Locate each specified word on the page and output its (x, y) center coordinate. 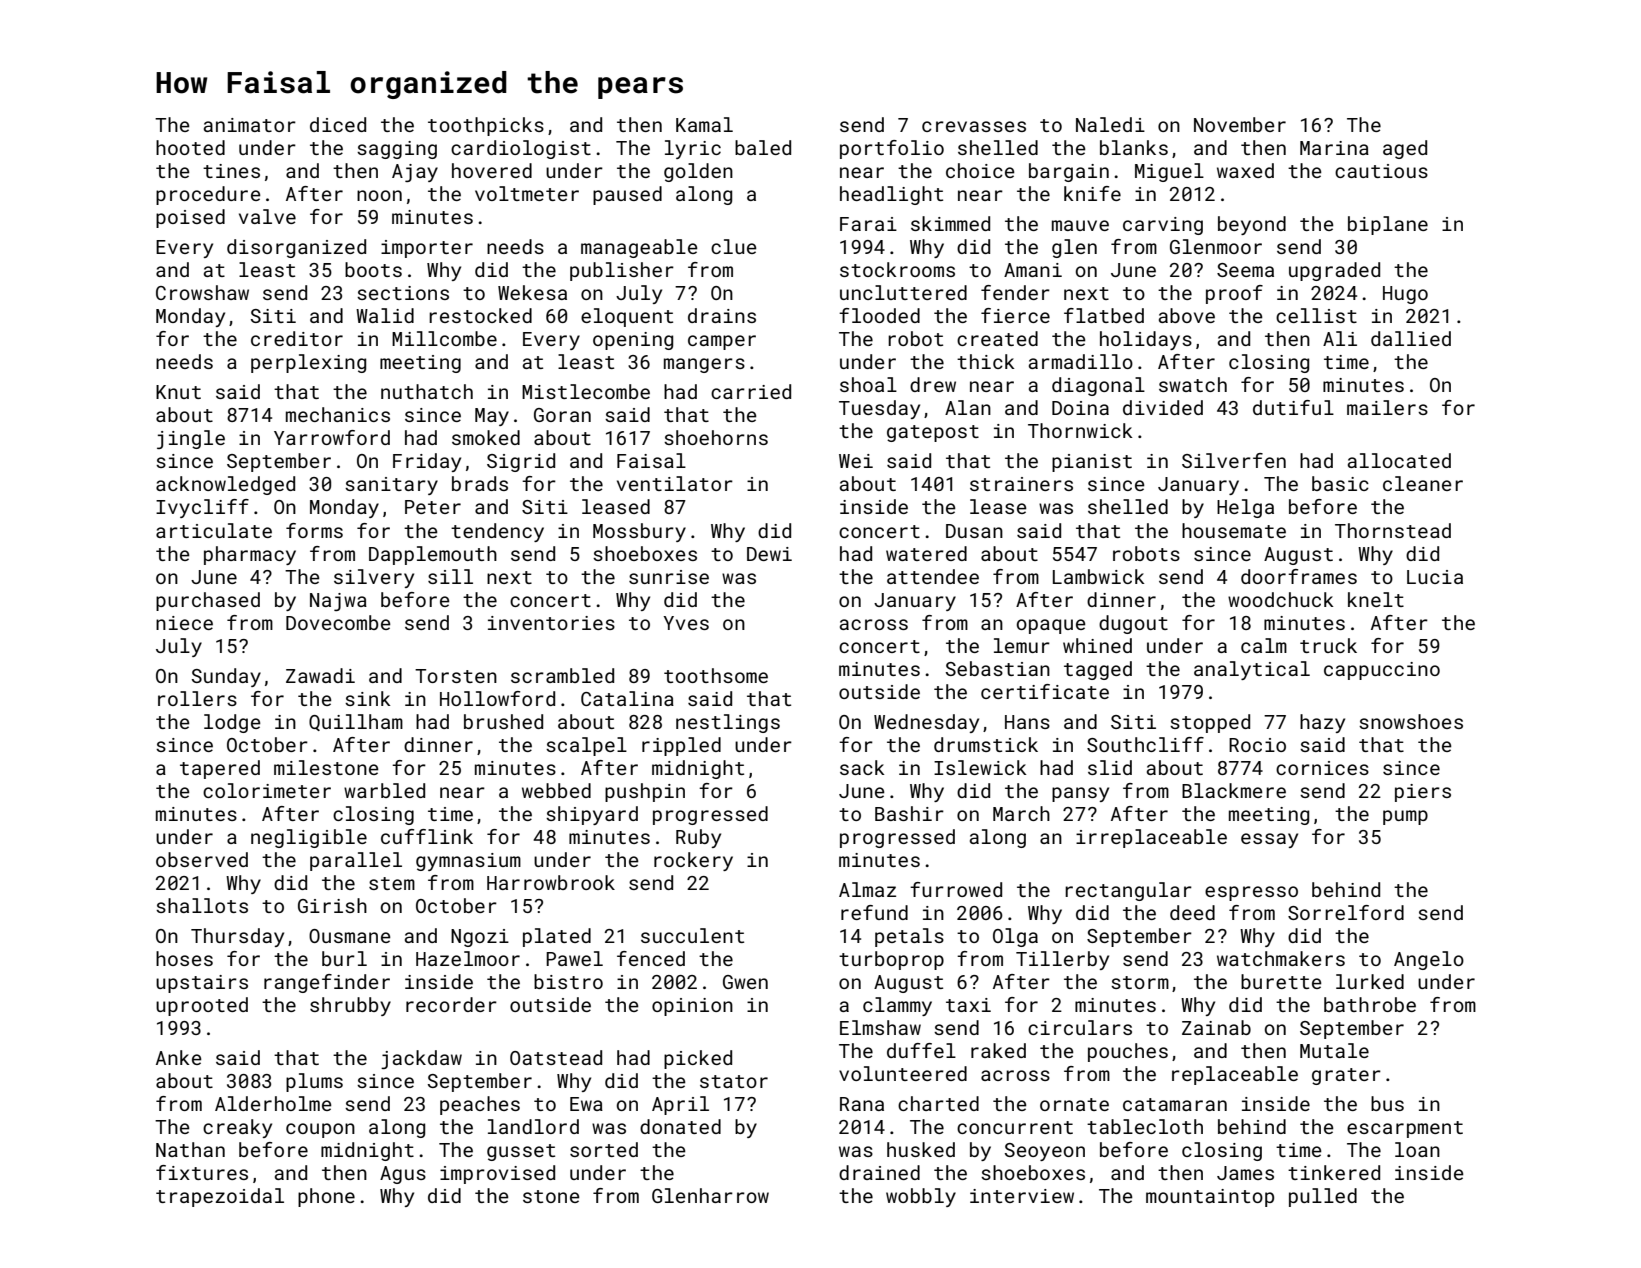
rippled (681, 746)
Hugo (1405, 295)
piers (1423, 793)
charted (938, 1103)
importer (427, 249)
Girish (332, 905)
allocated (1399, 460)
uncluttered (903, 292)
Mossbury (639, 532)
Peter (433, 507)
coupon (320, 1130)
